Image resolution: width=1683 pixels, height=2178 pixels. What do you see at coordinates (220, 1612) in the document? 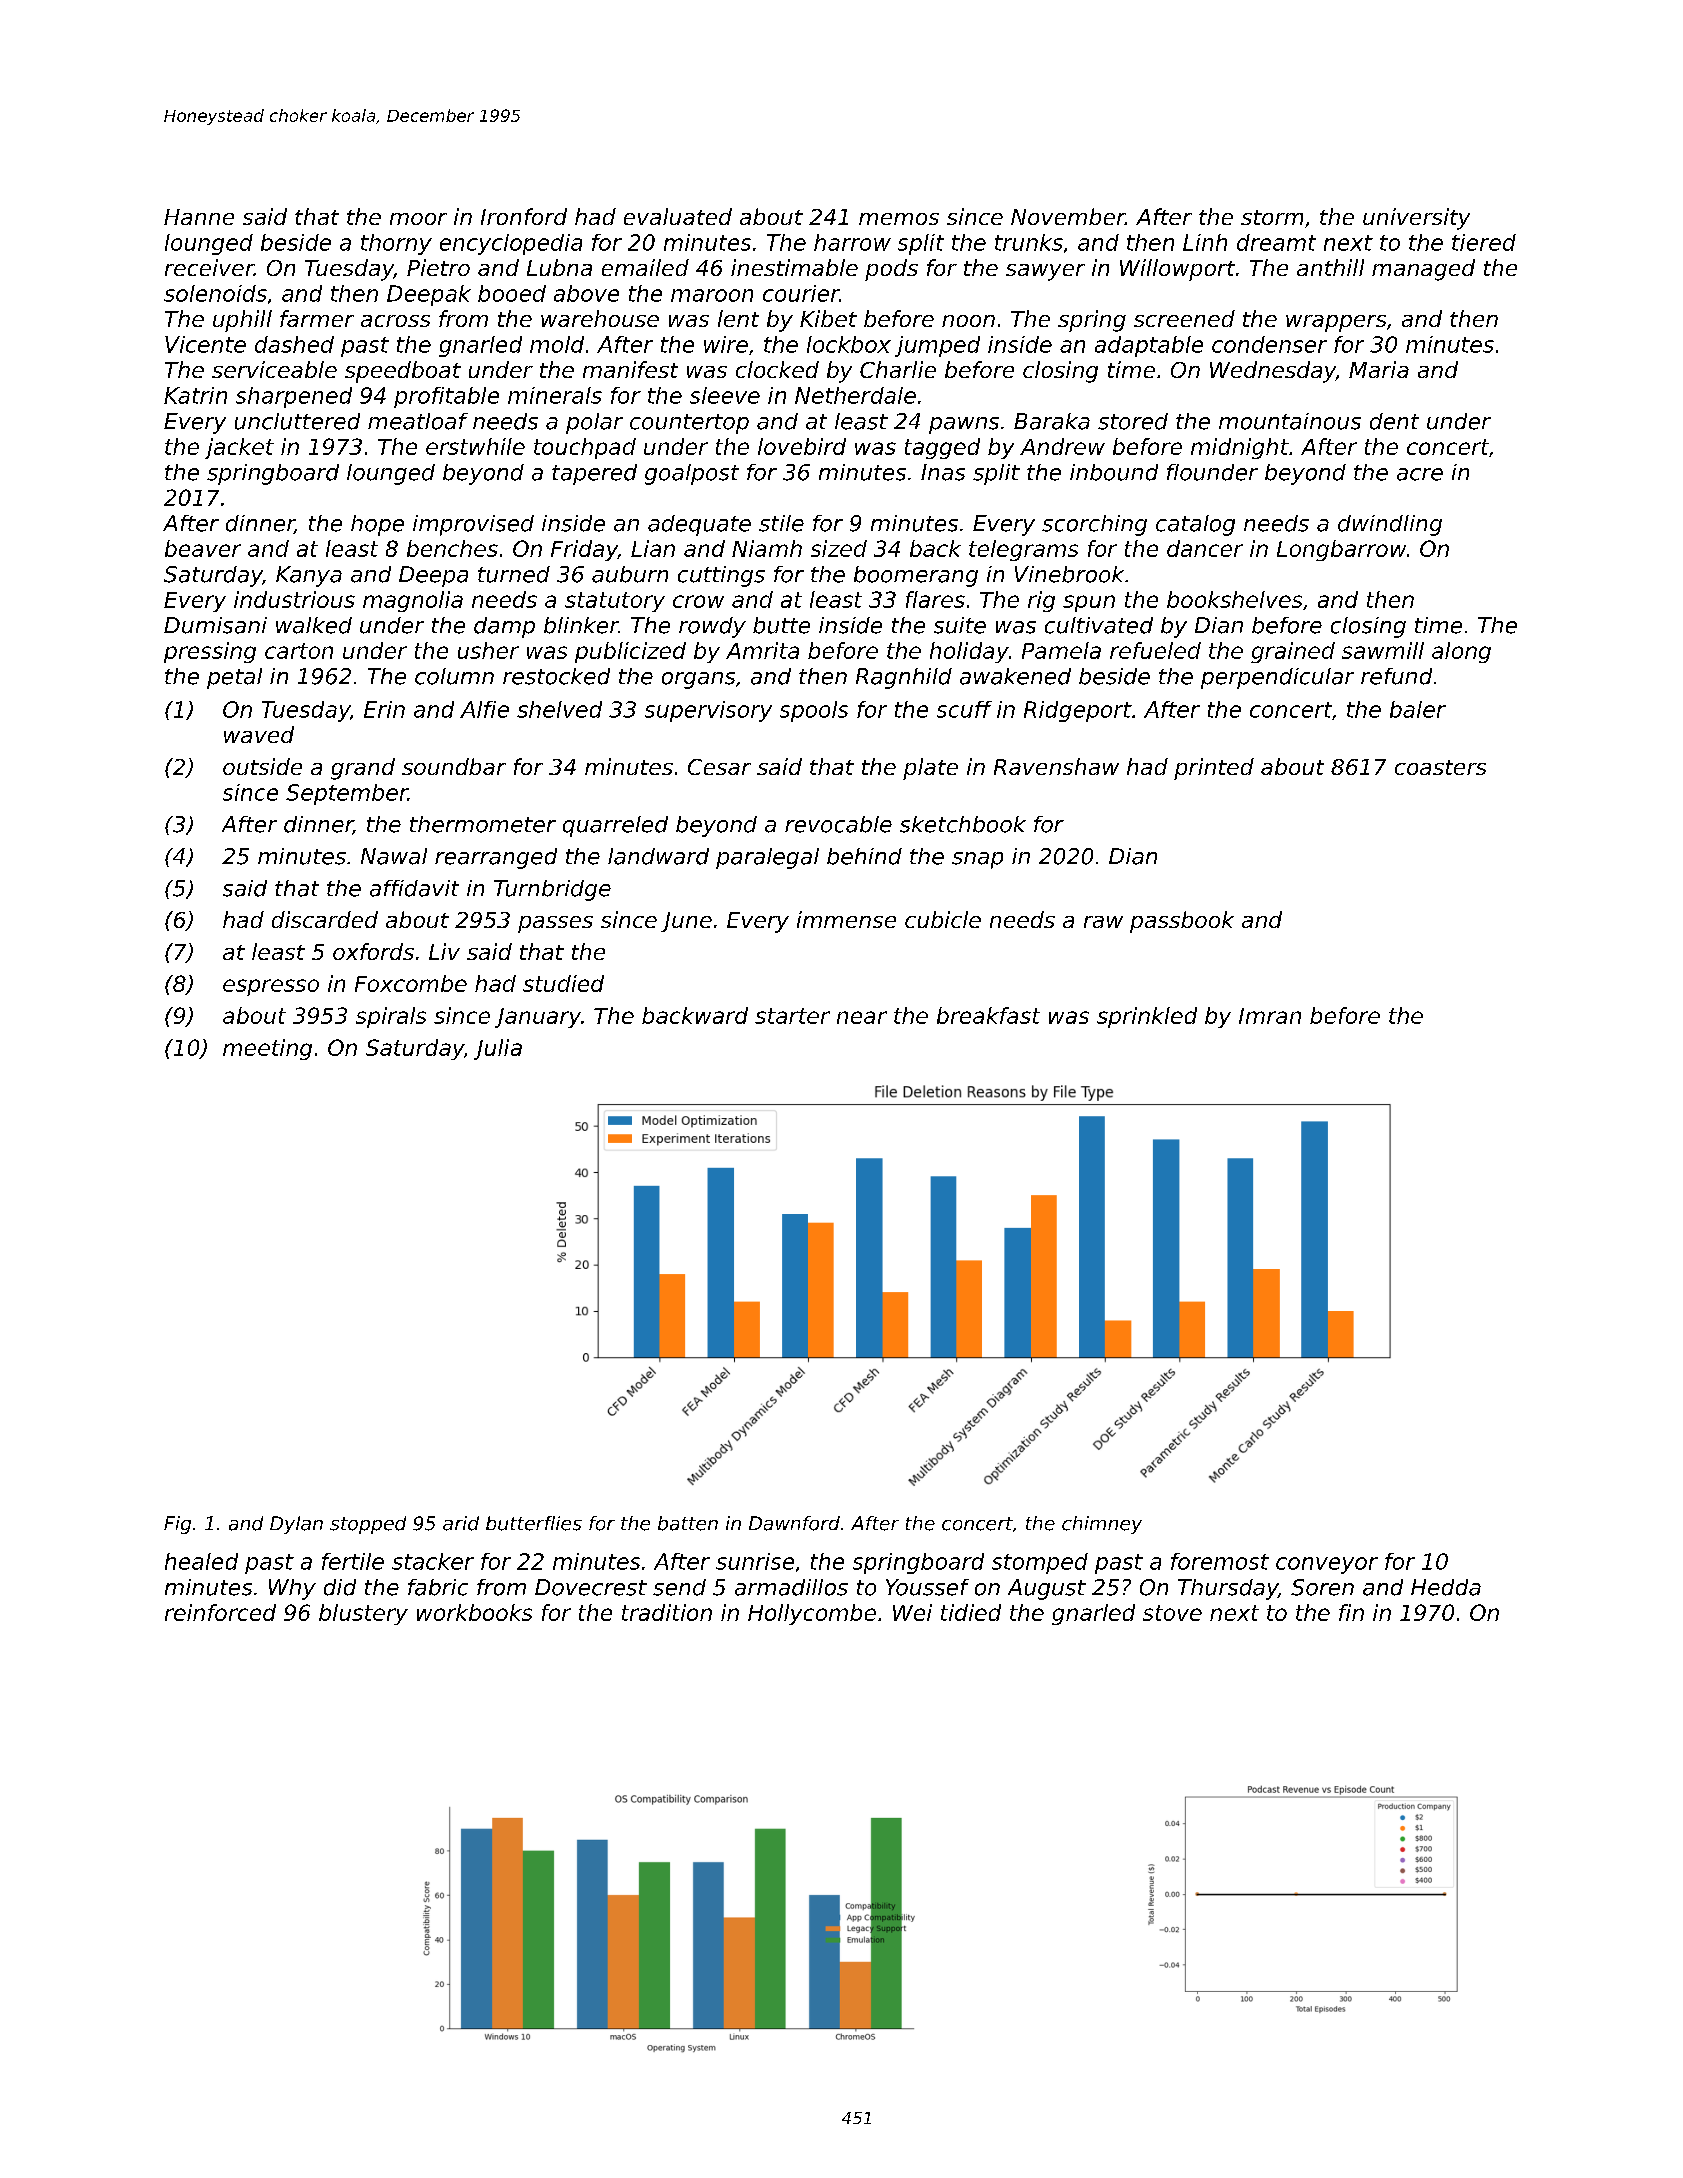
I see `reinforced` at bounding box center [220, 1612].
